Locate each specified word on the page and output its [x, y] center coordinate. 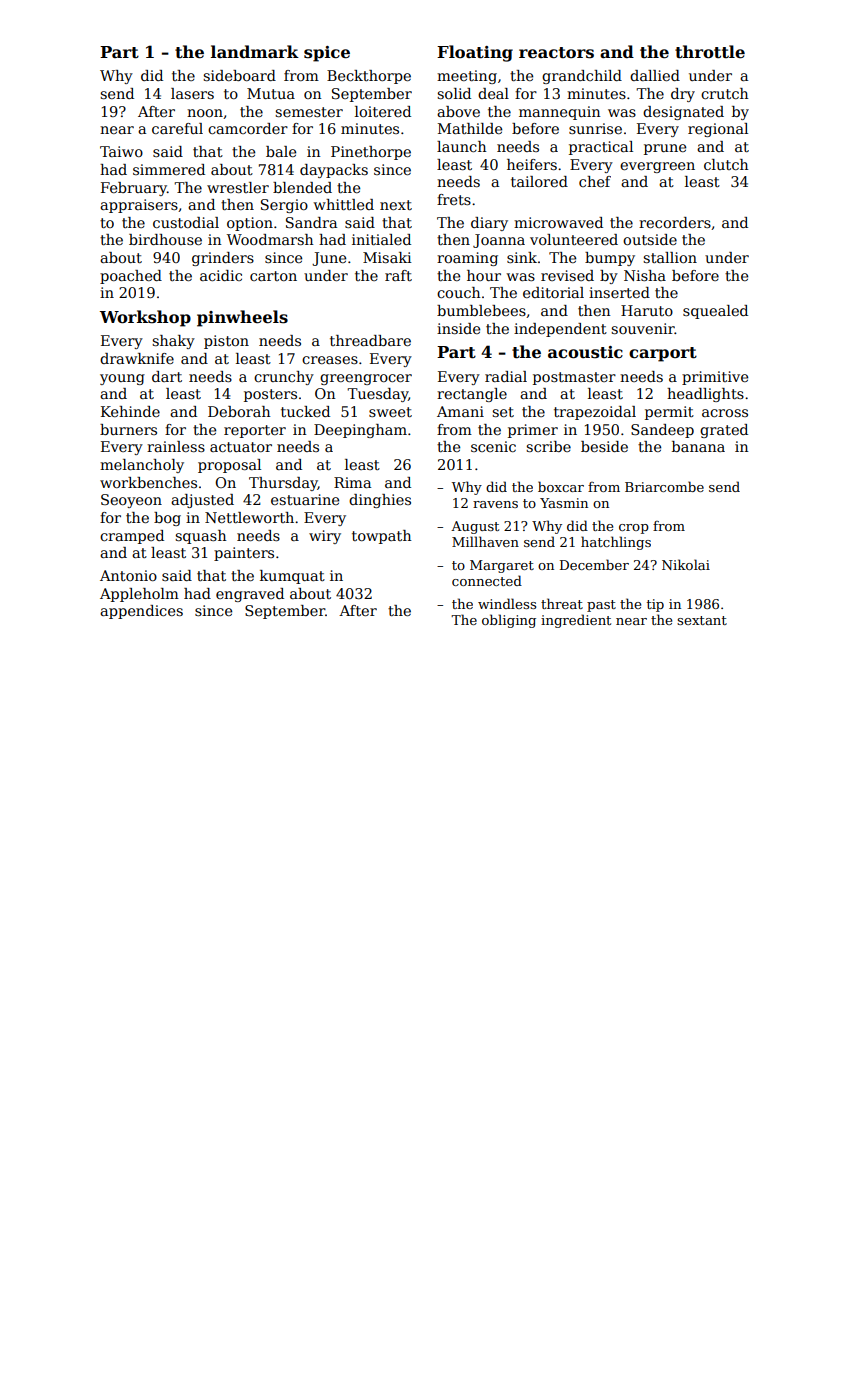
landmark [255, 51]
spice [327, 54]
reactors [556, 53]
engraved [250, 595]
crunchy [284, 378]
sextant [702, 620]
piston [226, 342]
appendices [141, 612]
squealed [715, 312]
